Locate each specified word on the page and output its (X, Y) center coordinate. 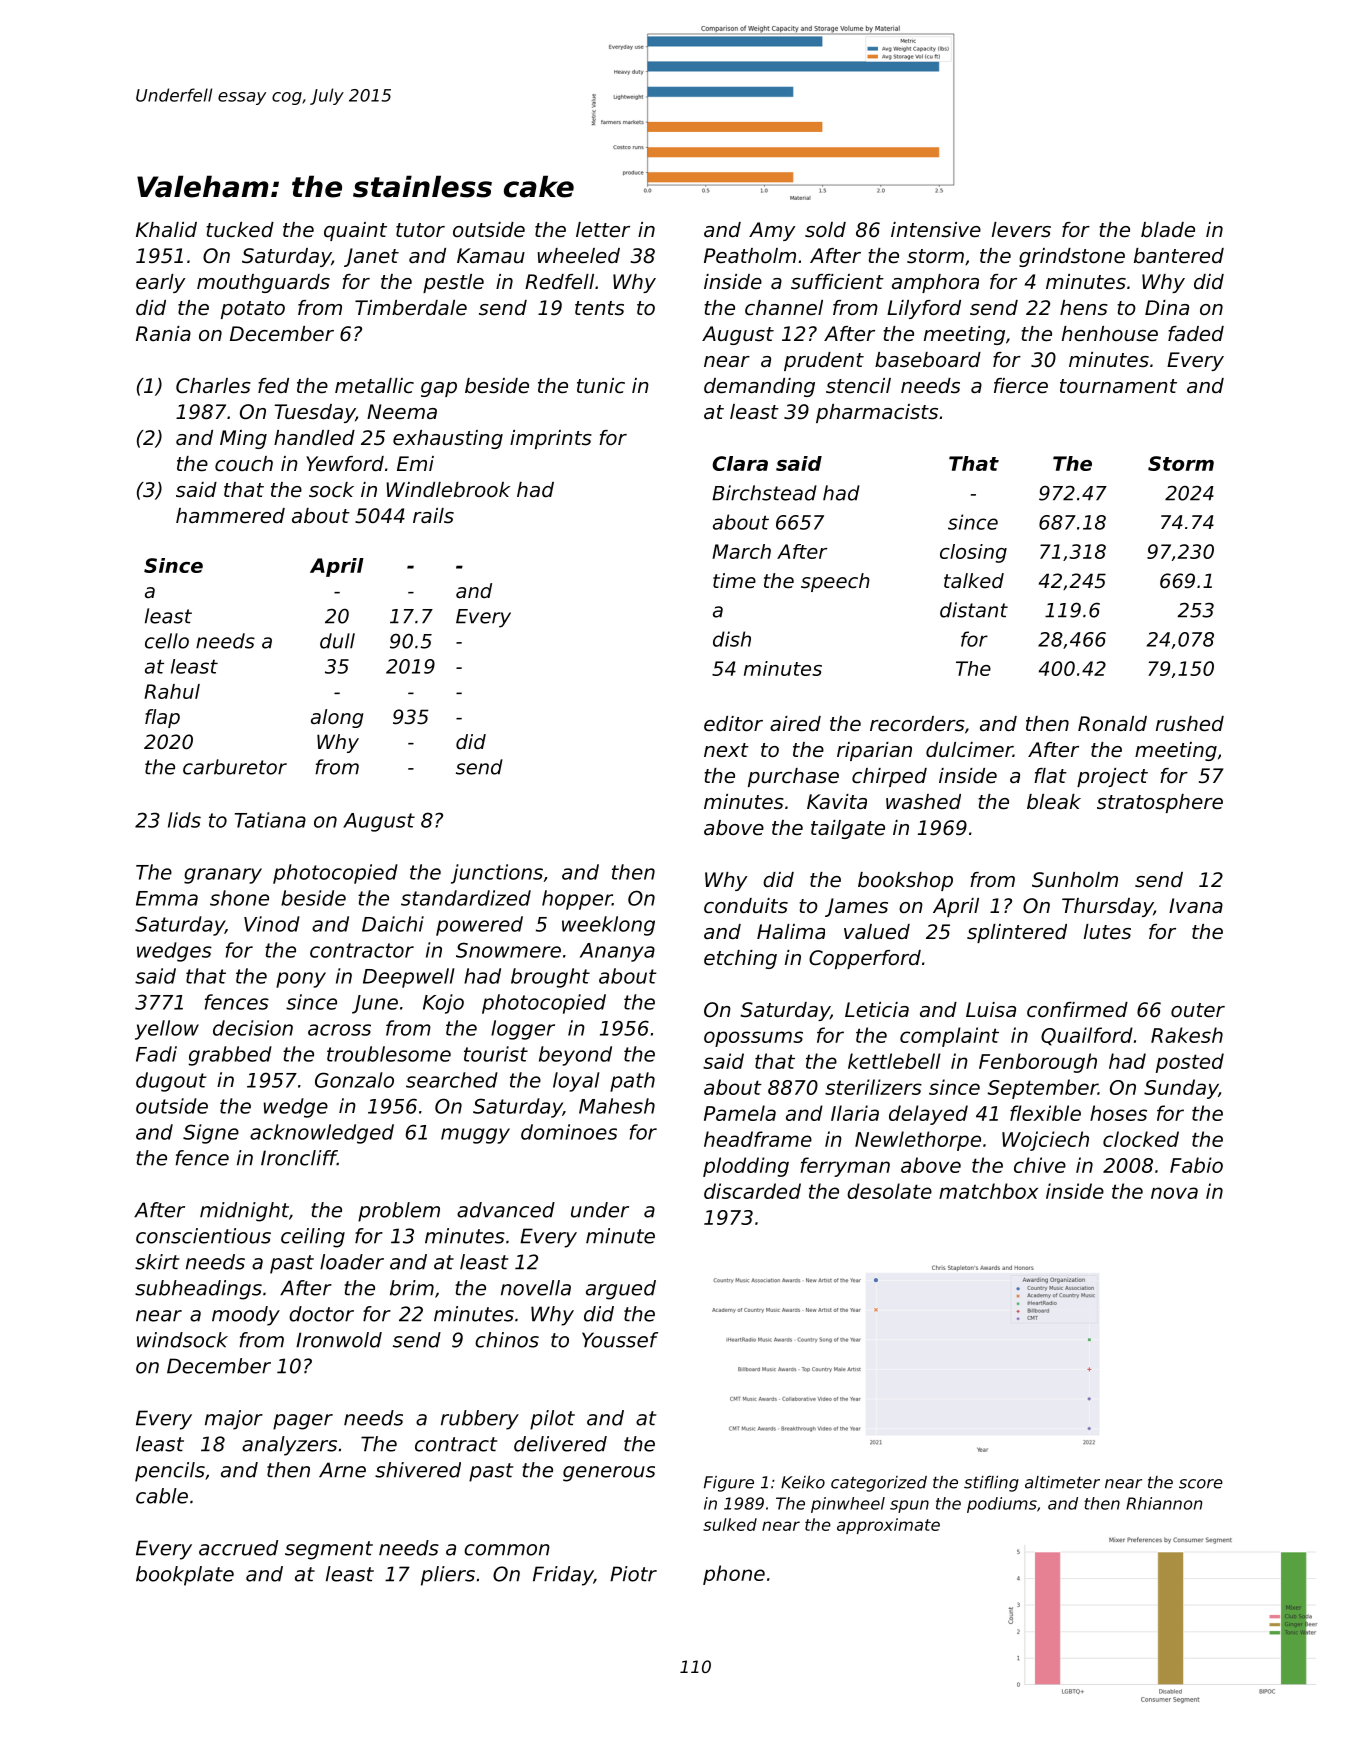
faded (1196, 334)
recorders (917, 724)
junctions (497, 874)
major (234, 1420)
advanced (506, 1210)
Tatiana (270, 820)
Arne (342, 1470)
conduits (746, 906)
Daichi (393, 924)
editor (733, 724)
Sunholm (1075, 880)
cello (167, 641)
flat (1050, 775)
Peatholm (750, 256)
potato (253, 310)
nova (1174, 1193)
